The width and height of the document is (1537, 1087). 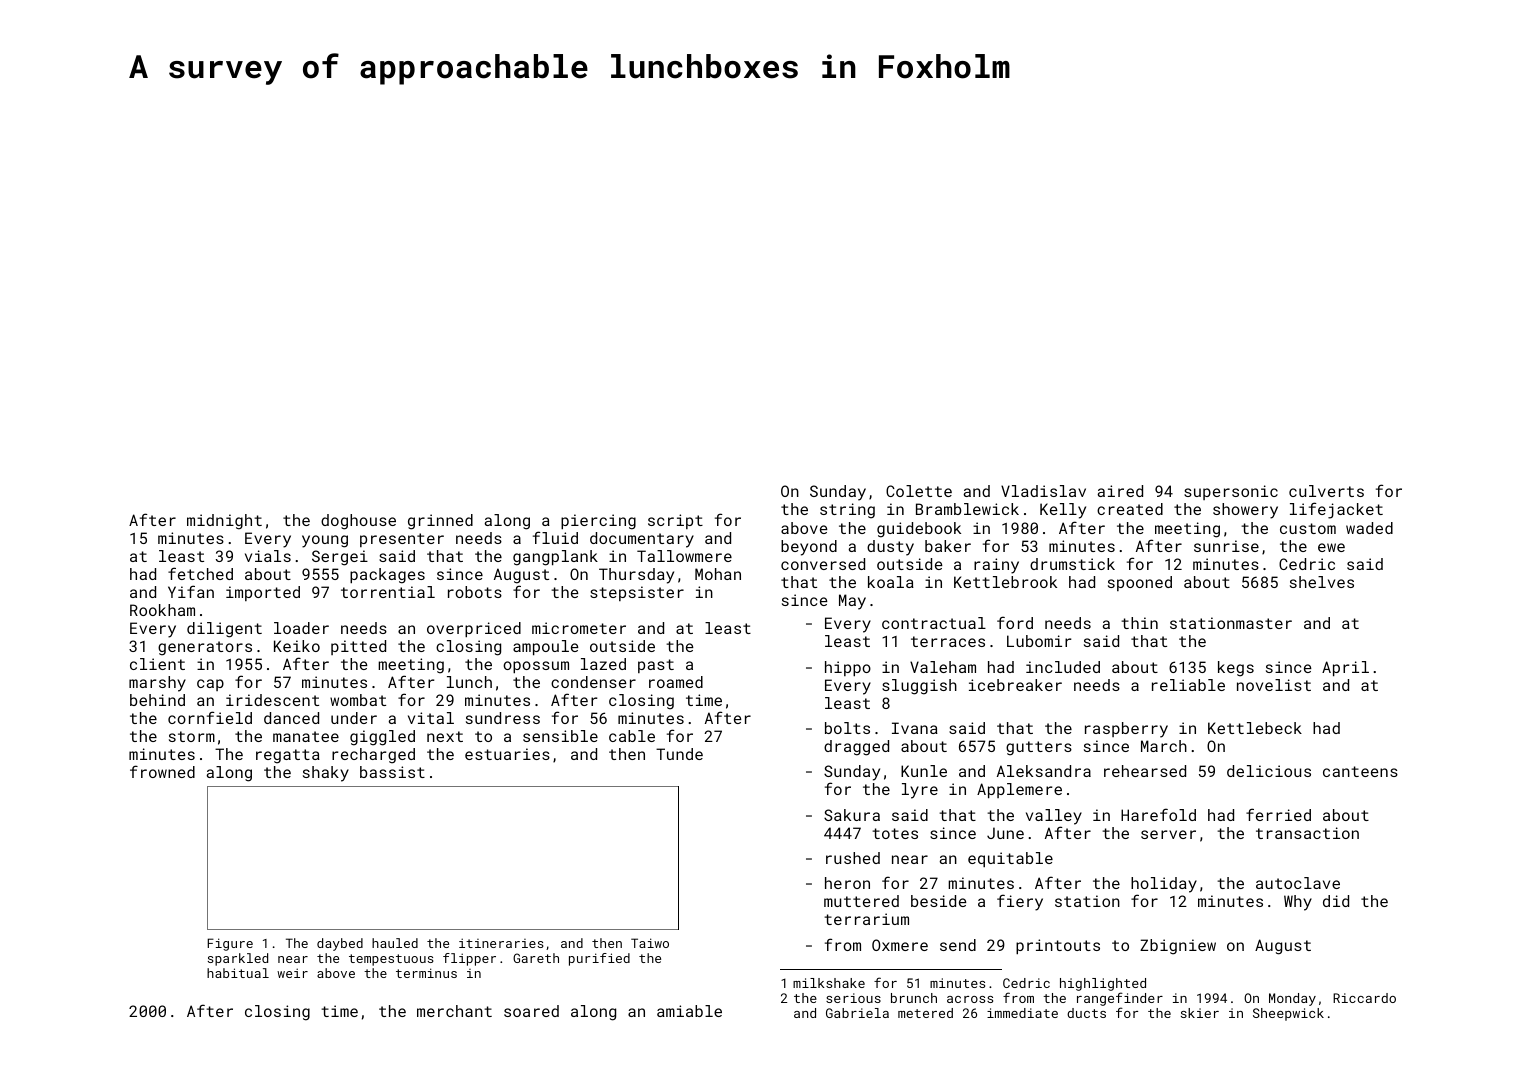 What do you see at coordinates (1307, 833) in the document?
I see `transaction` at bounding box center [1307, 833].
